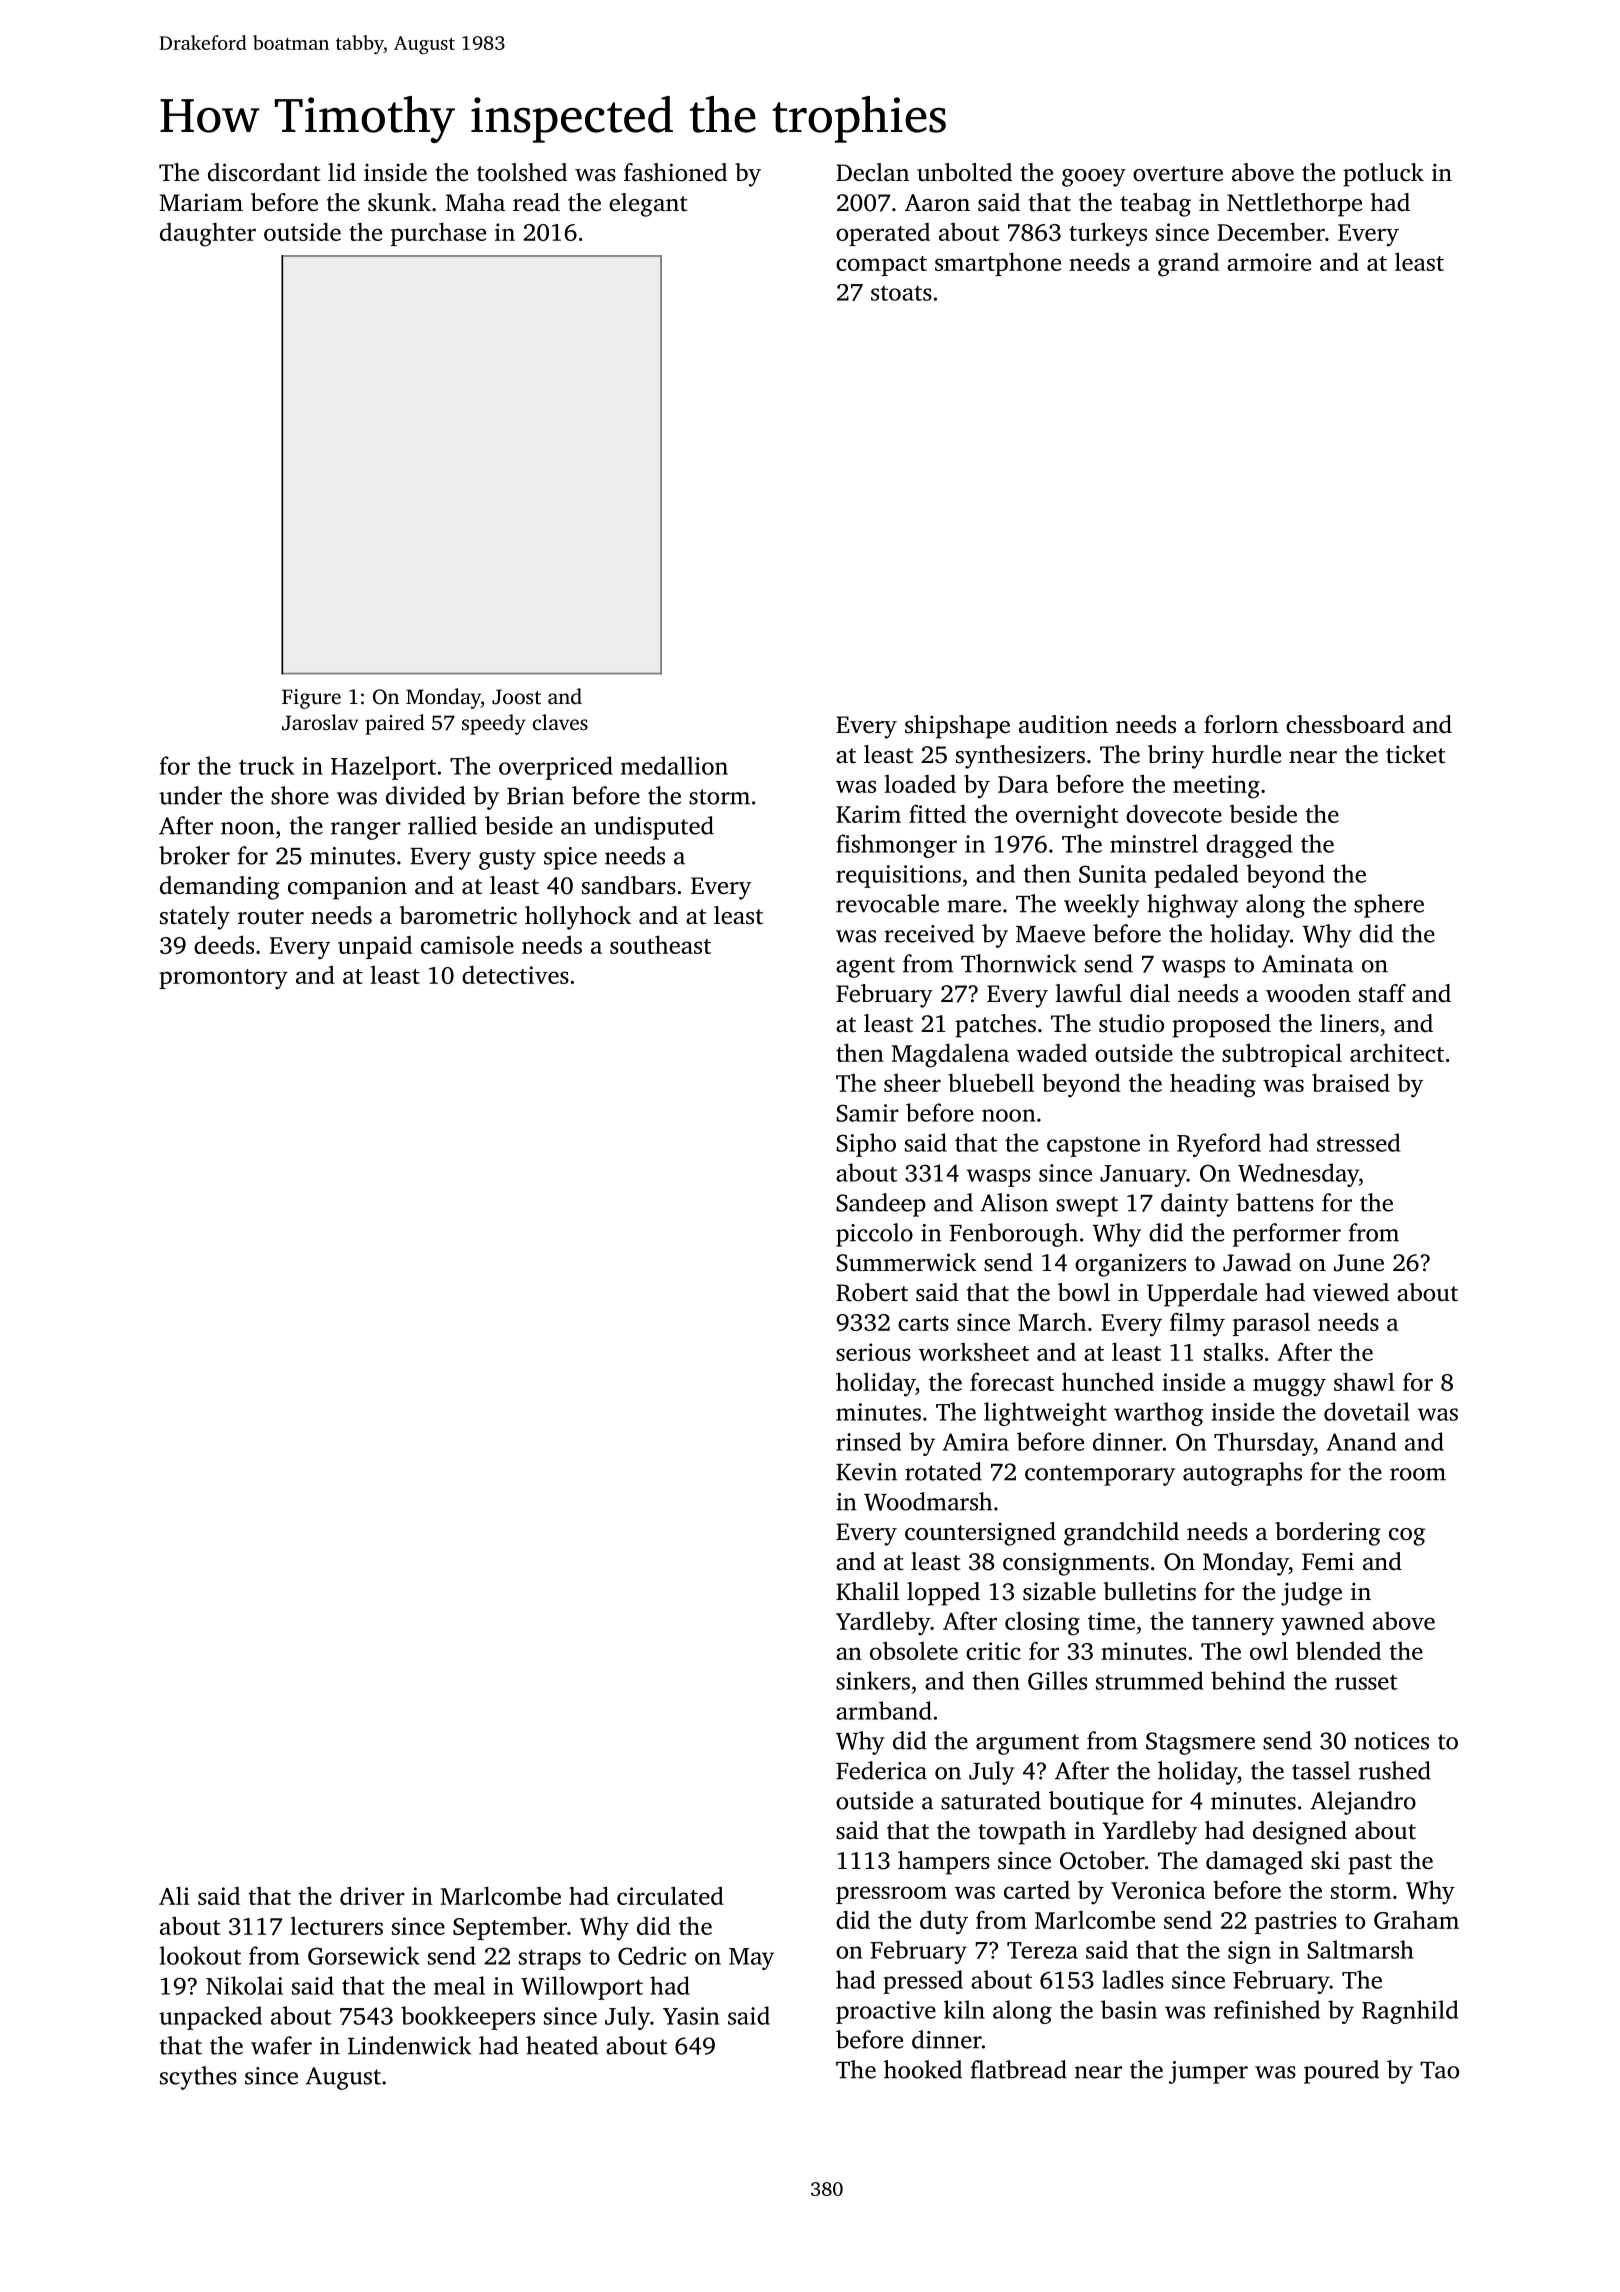 This page has height=2292, width=1620. What do you see at coordinates (675, 172) in the page?
I see `fashioned` at bounding box center [675, 172].
